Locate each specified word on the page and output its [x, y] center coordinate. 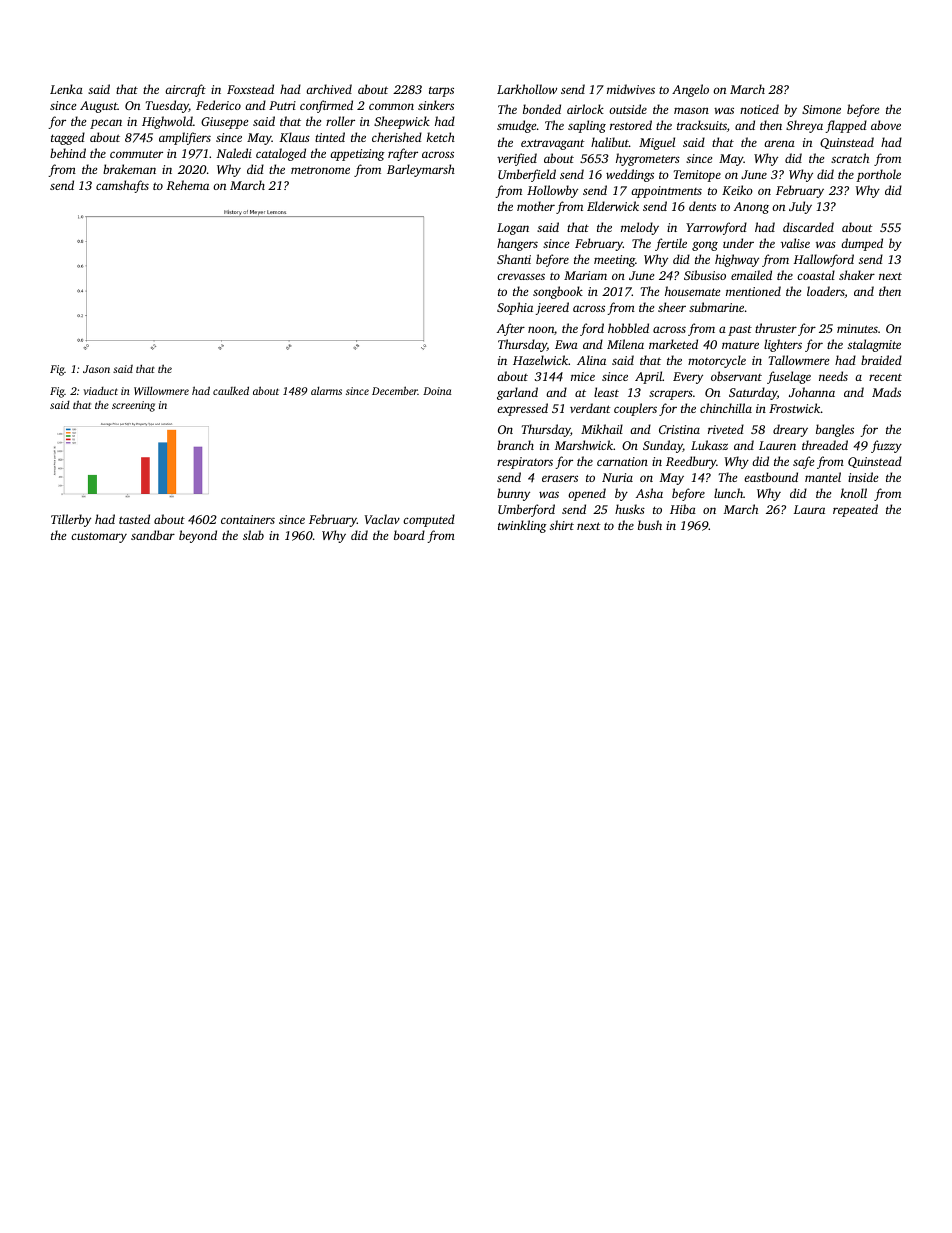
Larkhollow [527, 89]
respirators [525, 463]
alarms [326, 391]
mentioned [753, 291]
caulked [231, 390]
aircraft [185, 90]
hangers [517, 244]
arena [779, 143]
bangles [835, 430]
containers [248, 519]
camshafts [122, 186]
